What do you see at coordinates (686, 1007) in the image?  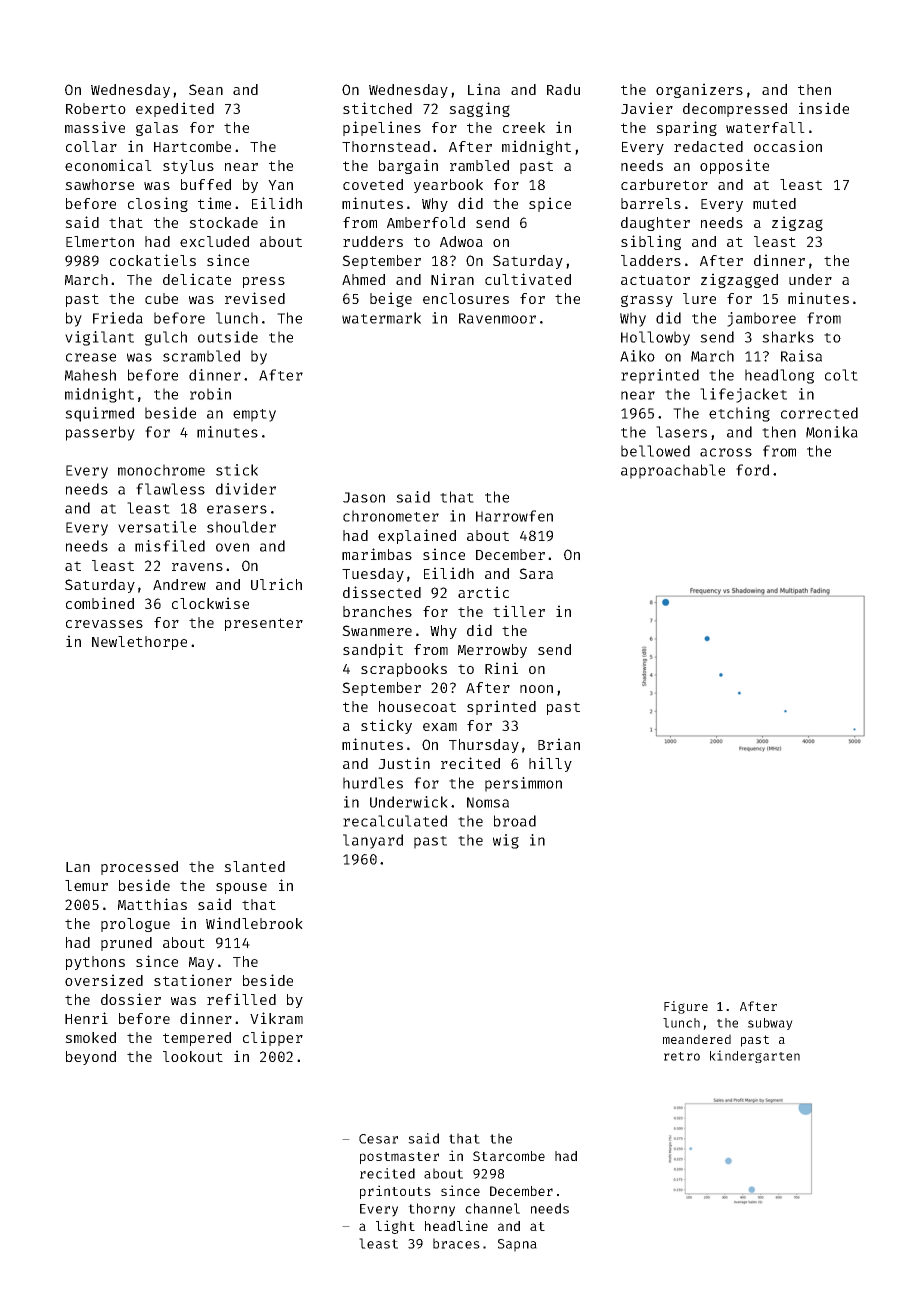 I see `Figure` at bounding box center [686, 1007].
